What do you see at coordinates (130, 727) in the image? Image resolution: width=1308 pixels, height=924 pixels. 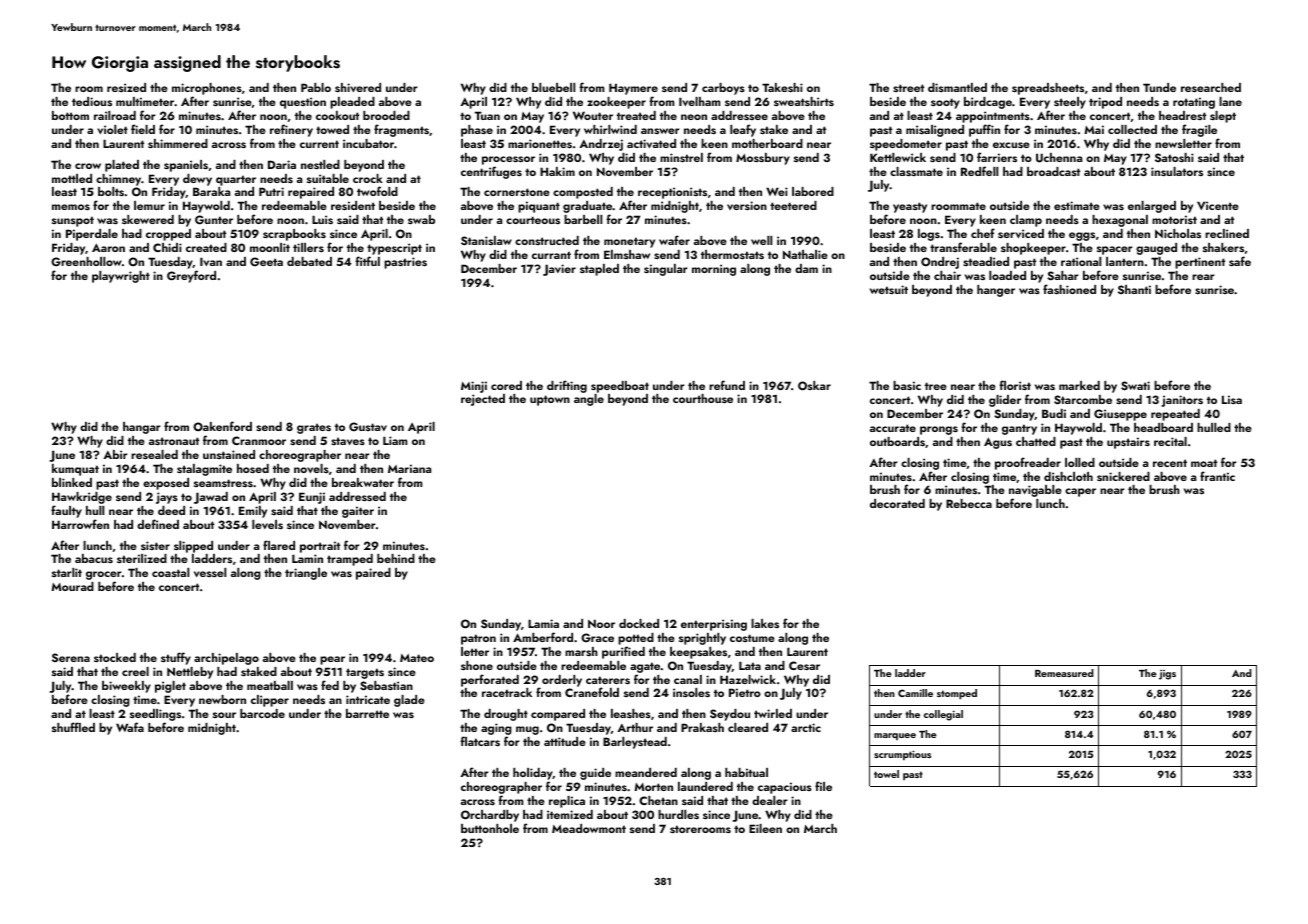 I see `Wafa` at bounding box center [130, 727].
